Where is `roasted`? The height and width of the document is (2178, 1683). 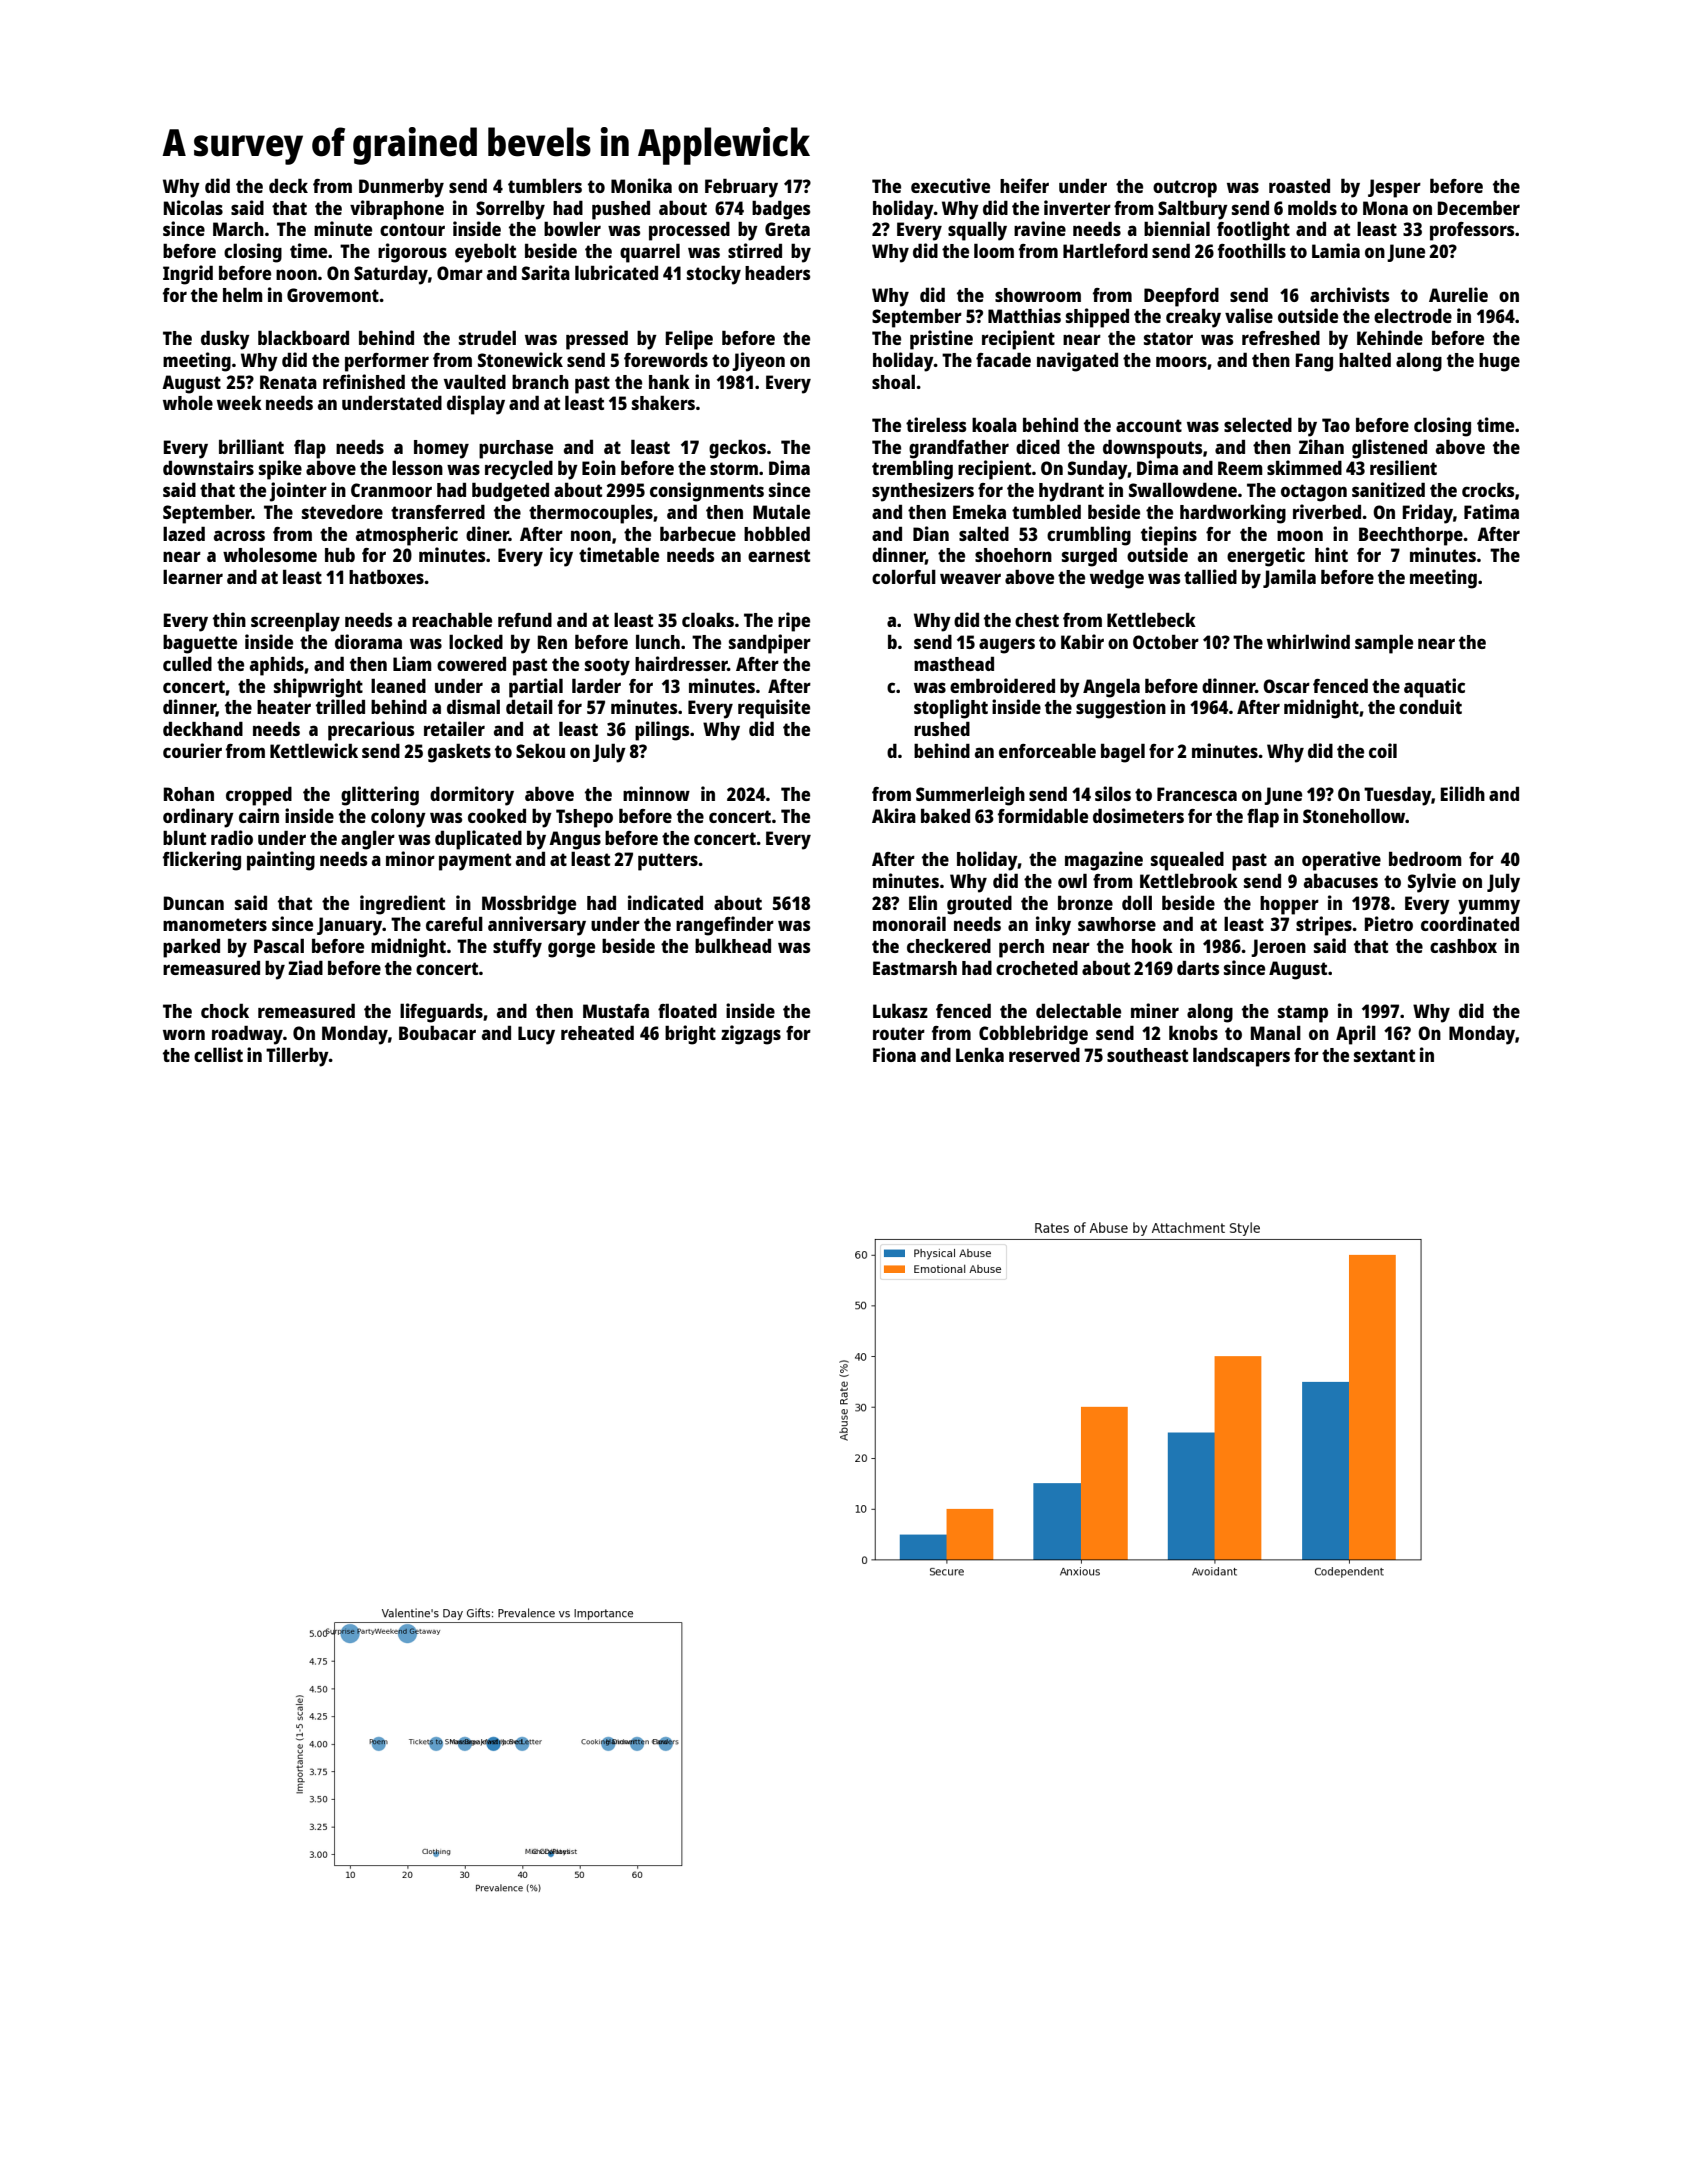 roasted is located at coordinates (1299, 185).
